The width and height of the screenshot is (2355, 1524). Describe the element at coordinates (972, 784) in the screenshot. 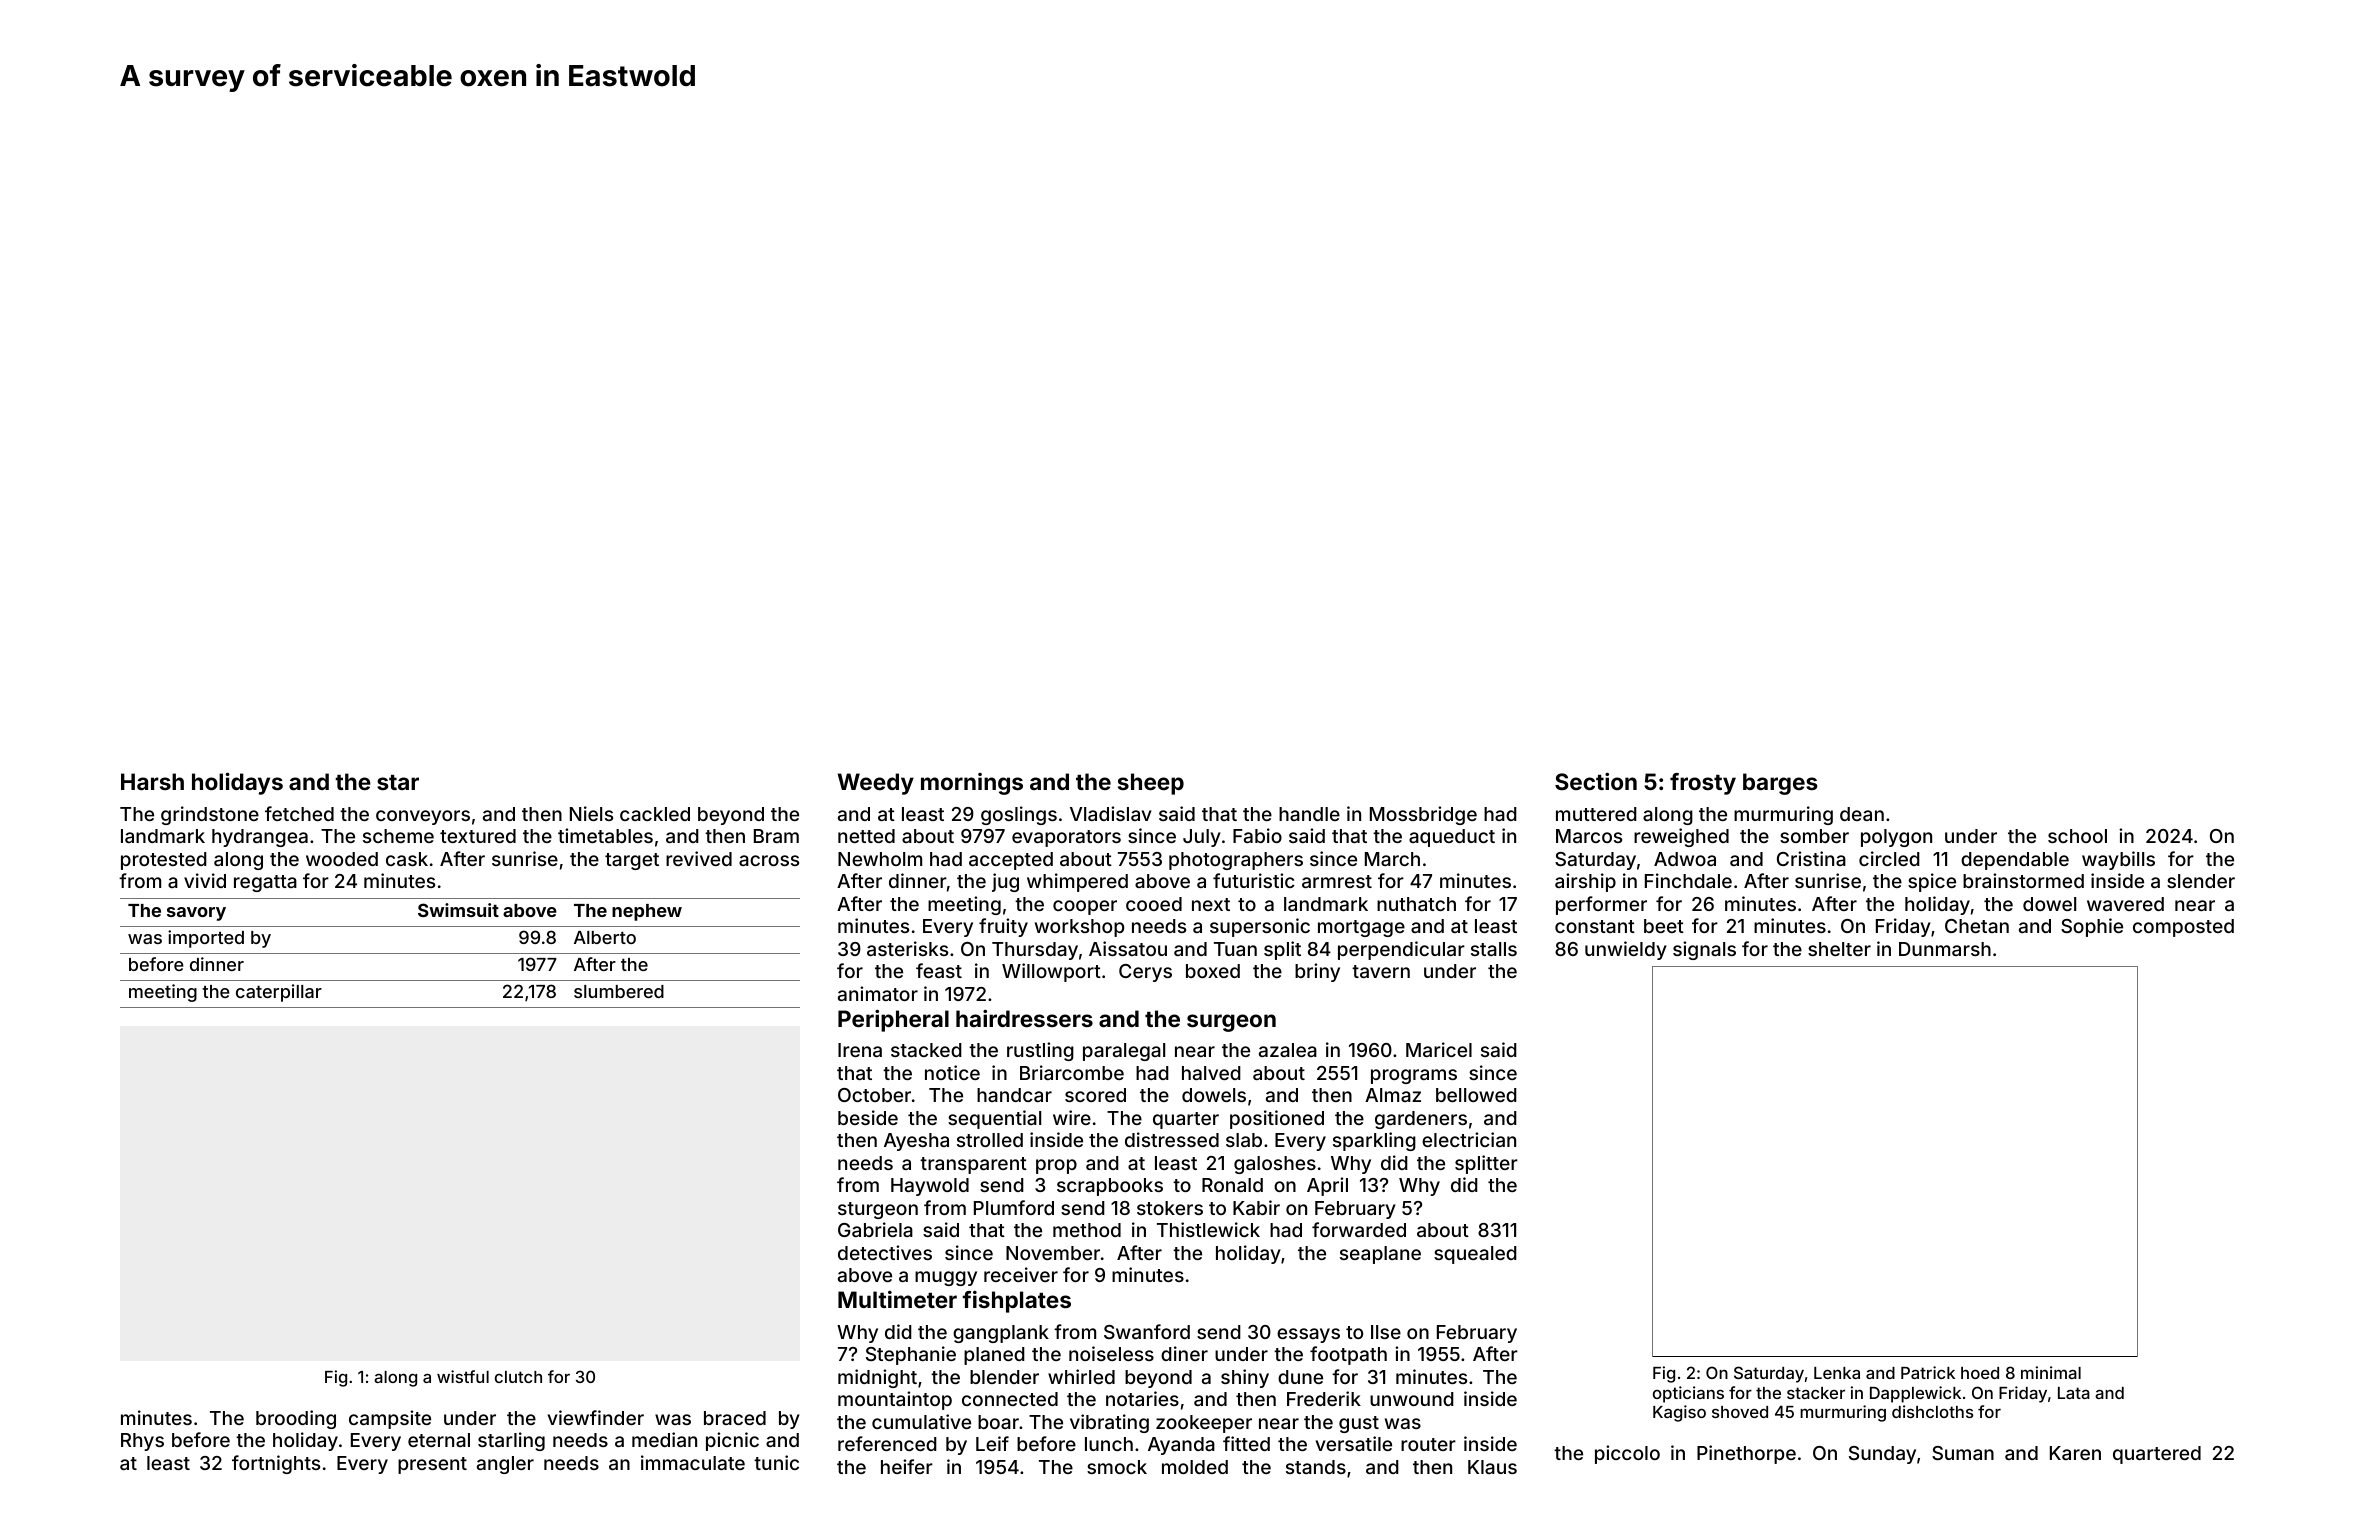

I see `mornings` at that location.
